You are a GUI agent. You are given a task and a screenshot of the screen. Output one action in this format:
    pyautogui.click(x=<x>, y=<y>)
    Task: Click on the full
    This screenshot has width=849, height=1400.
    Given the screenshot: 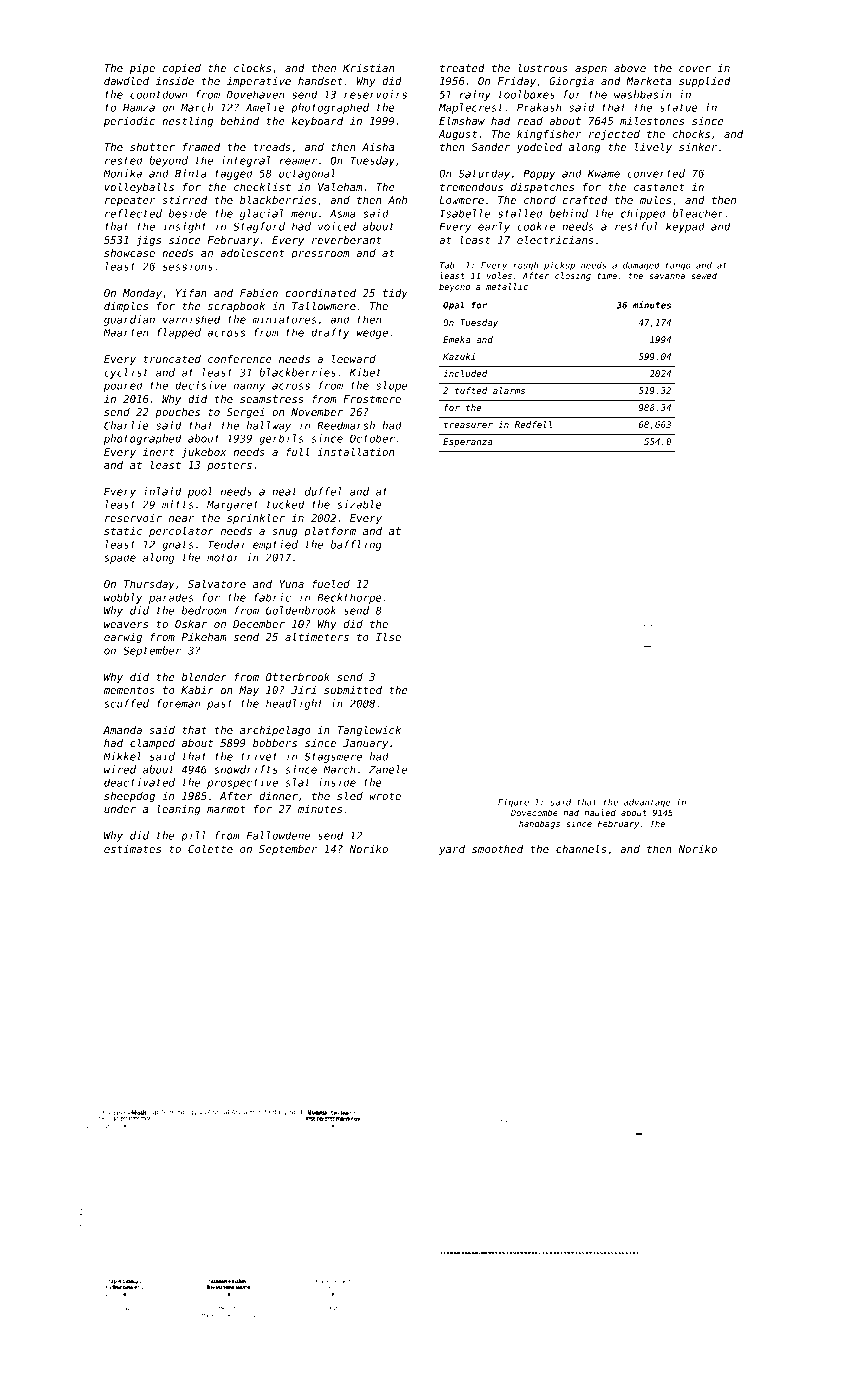 What is the action you would take?
    pyautogui.click(x=298, y=452)
